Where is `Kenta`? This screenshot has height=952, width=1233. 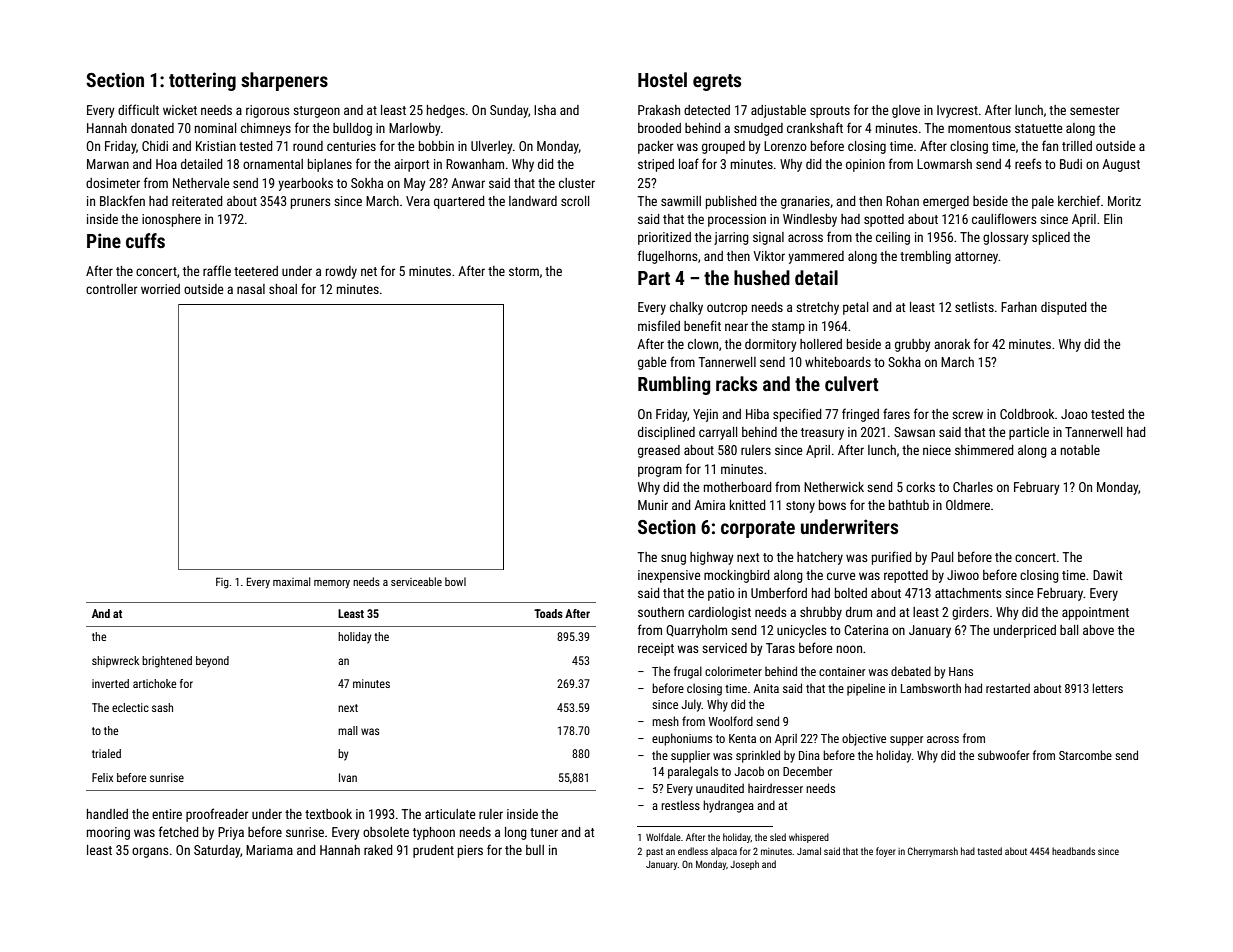 Kenta is located at coordinates (742, 738).
